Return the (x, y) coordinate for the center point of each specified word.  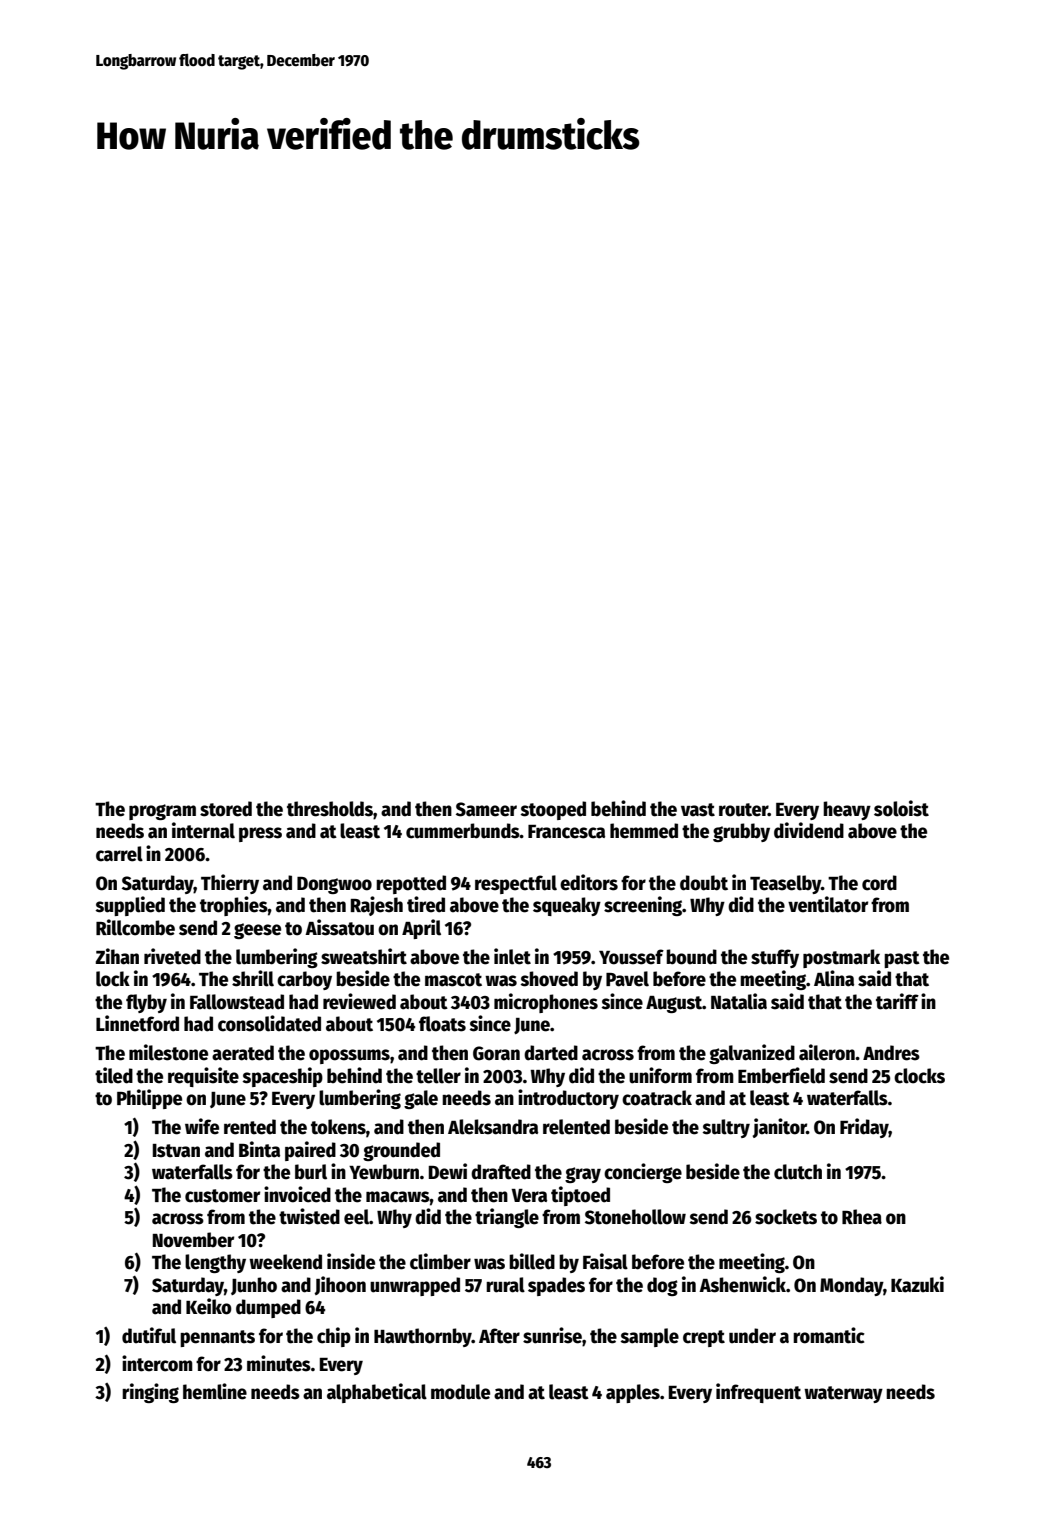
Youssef (631, 957)
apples (633, 1393)
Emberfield (781, 1075)
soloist (901, 808)
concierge (643, 1173)
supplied (130, 906)
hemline (215, 1391)
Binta (259, 1149)
